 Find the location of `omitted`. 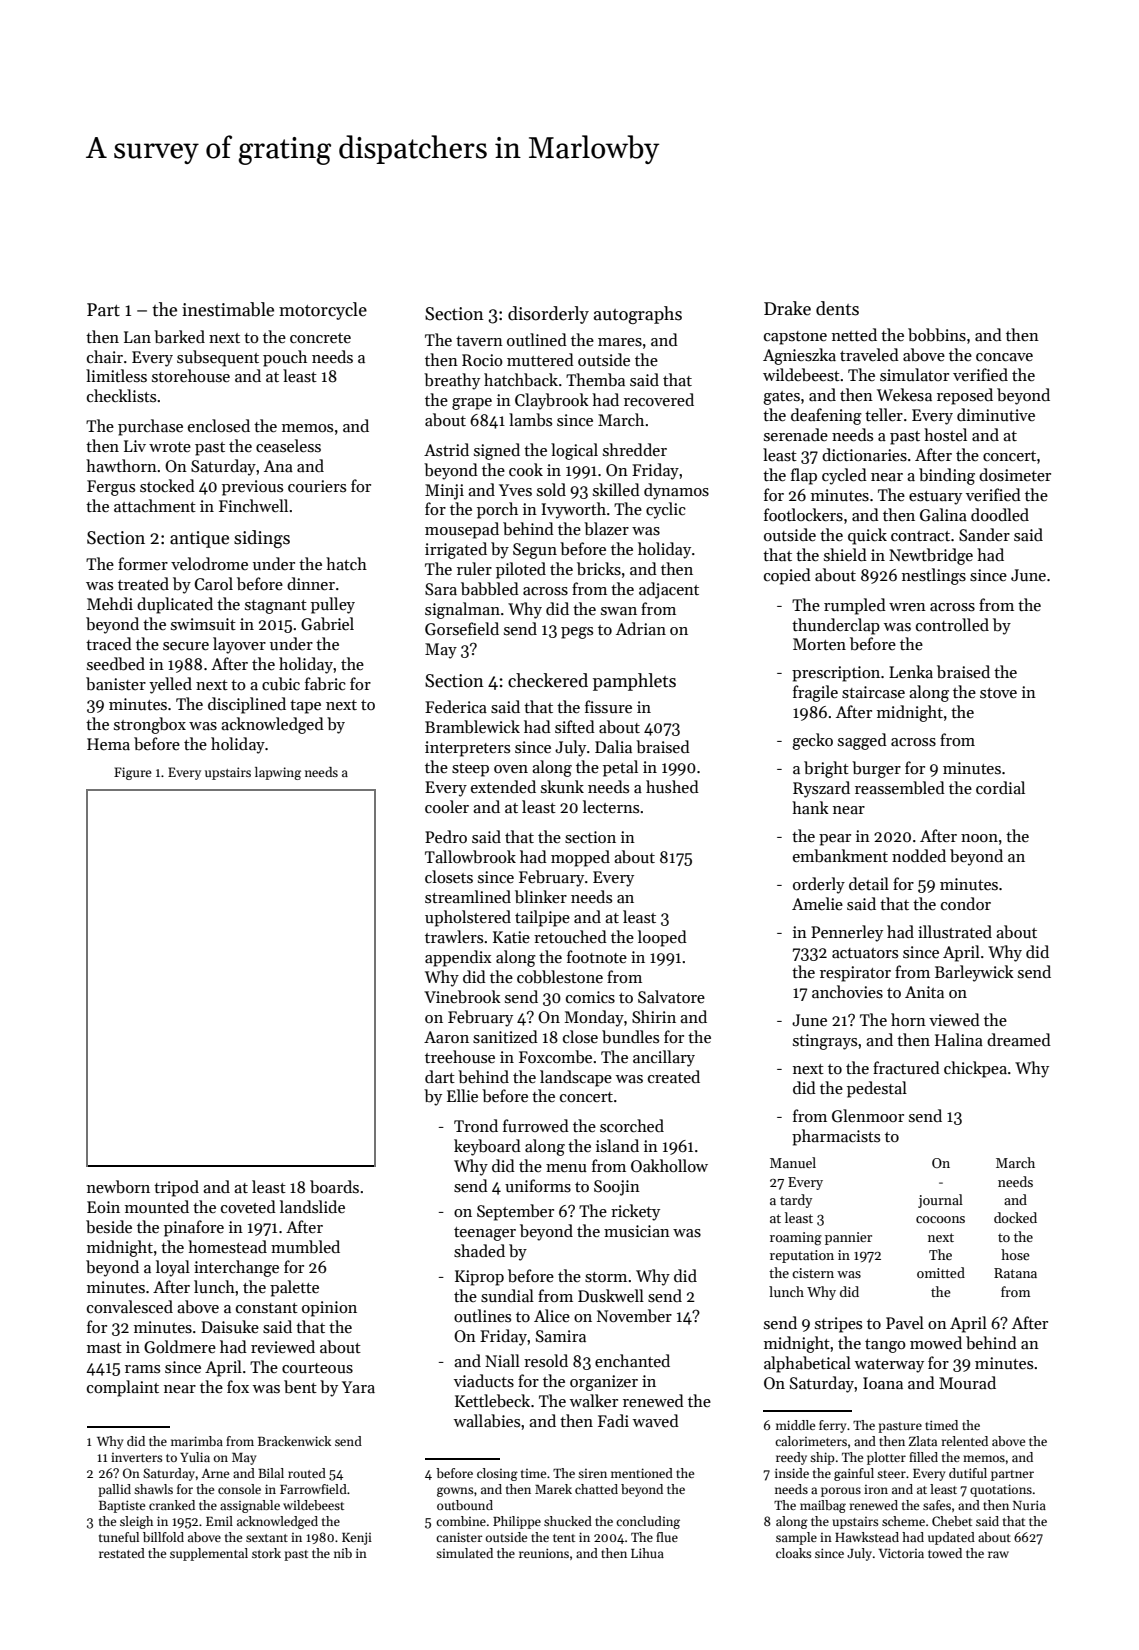

omitted is located at coordinates (941, 1272).
